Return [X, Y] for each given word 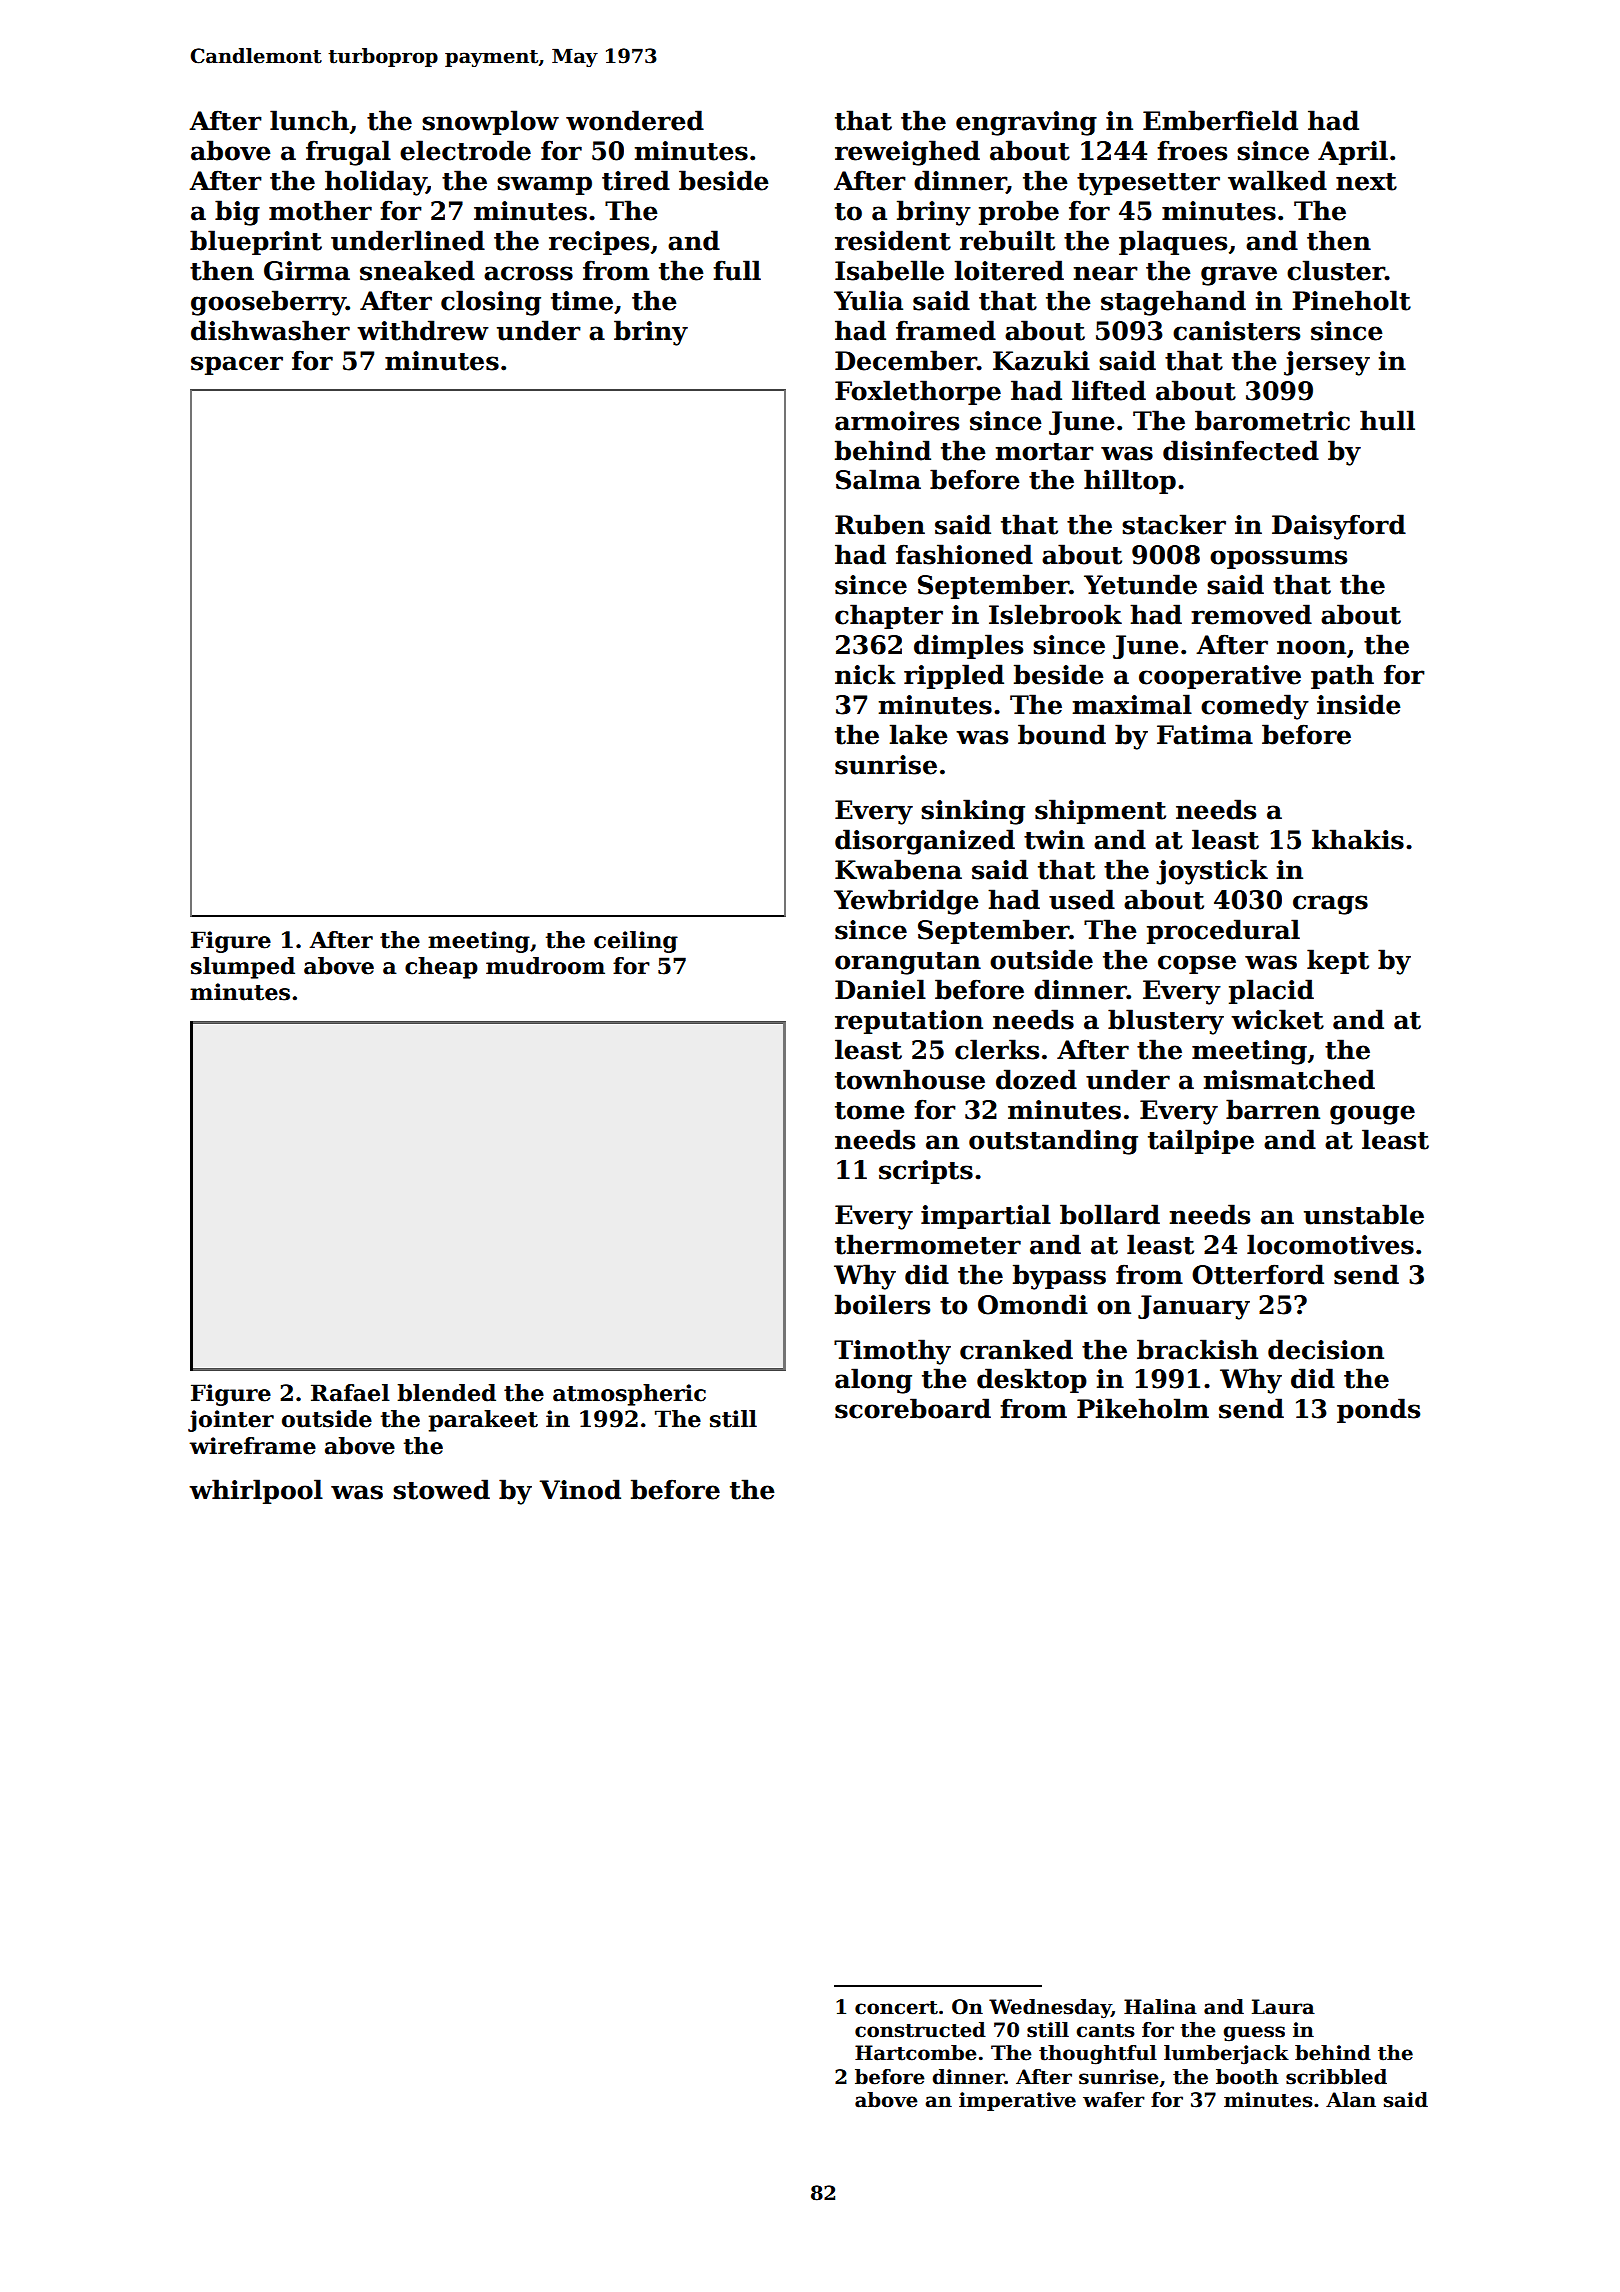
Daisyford [1339, 527]
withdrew [423, 330]
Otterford [1258, 1274]
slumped [243, 968]
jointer [231, 1421]
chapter [889, 616]
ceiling [636, 942]
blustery [1166, 1022]
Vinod [580, 1489]
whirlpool [256, 1491]
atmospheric [629, 1395]
